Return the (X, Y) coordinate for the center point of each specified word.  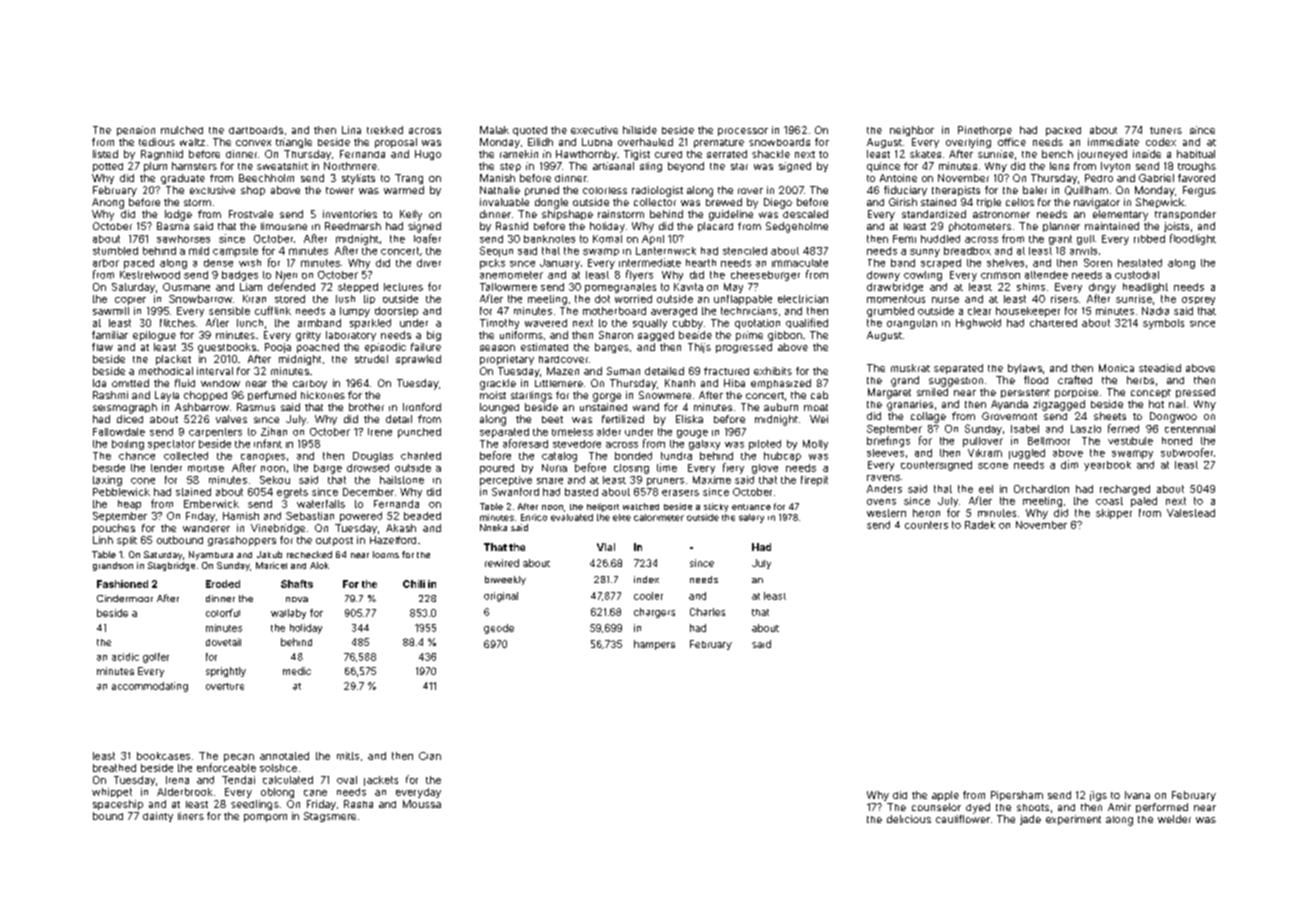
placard (715, 227)
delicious (909, 819)
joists (1176, 227)
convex (253, 143)
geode (499, 629)
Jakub (269, 554)
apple (945, 796)
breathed (114, 768)
